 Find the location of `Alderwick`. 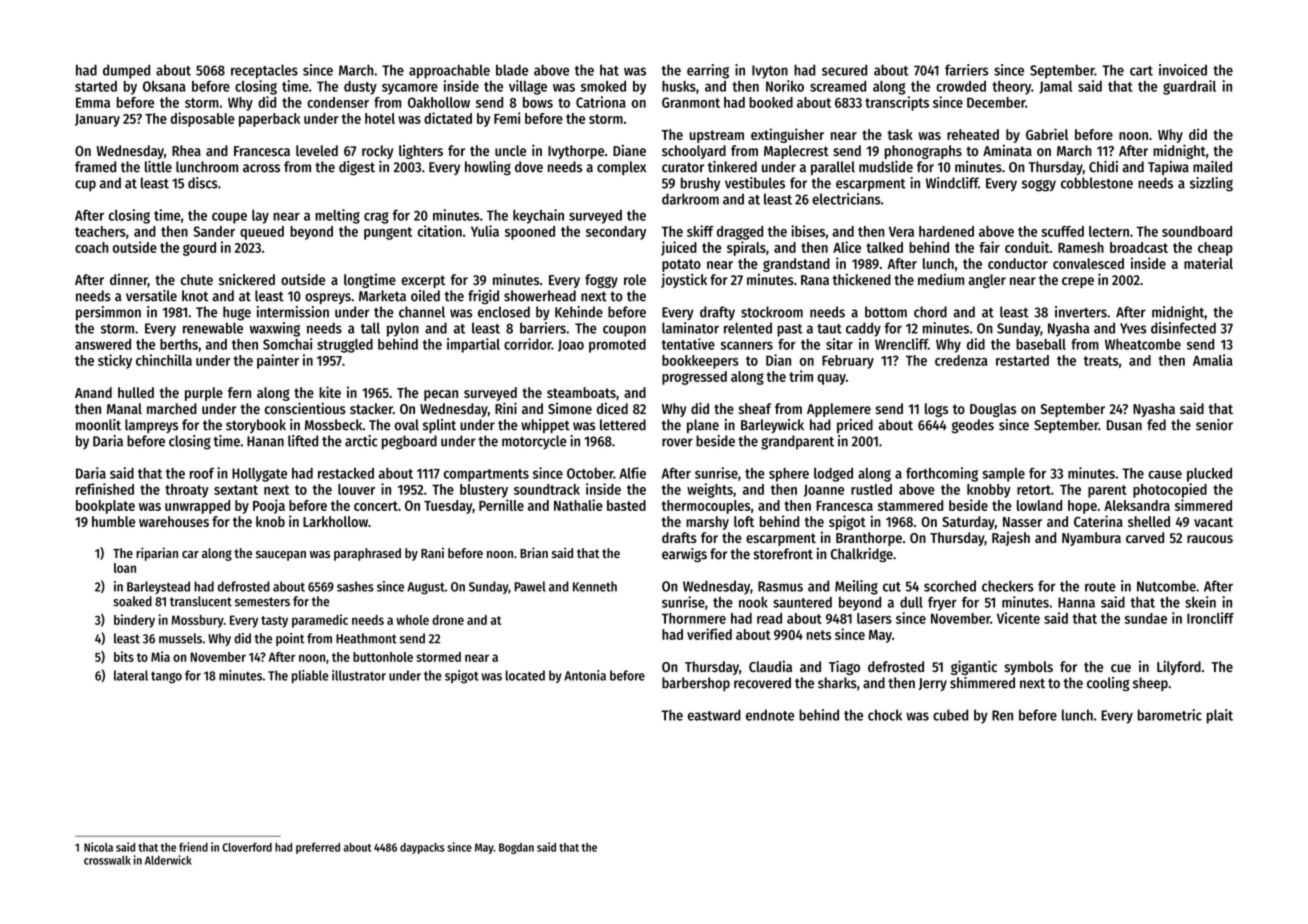

Alderwick is located at coordinates (168, 860).
